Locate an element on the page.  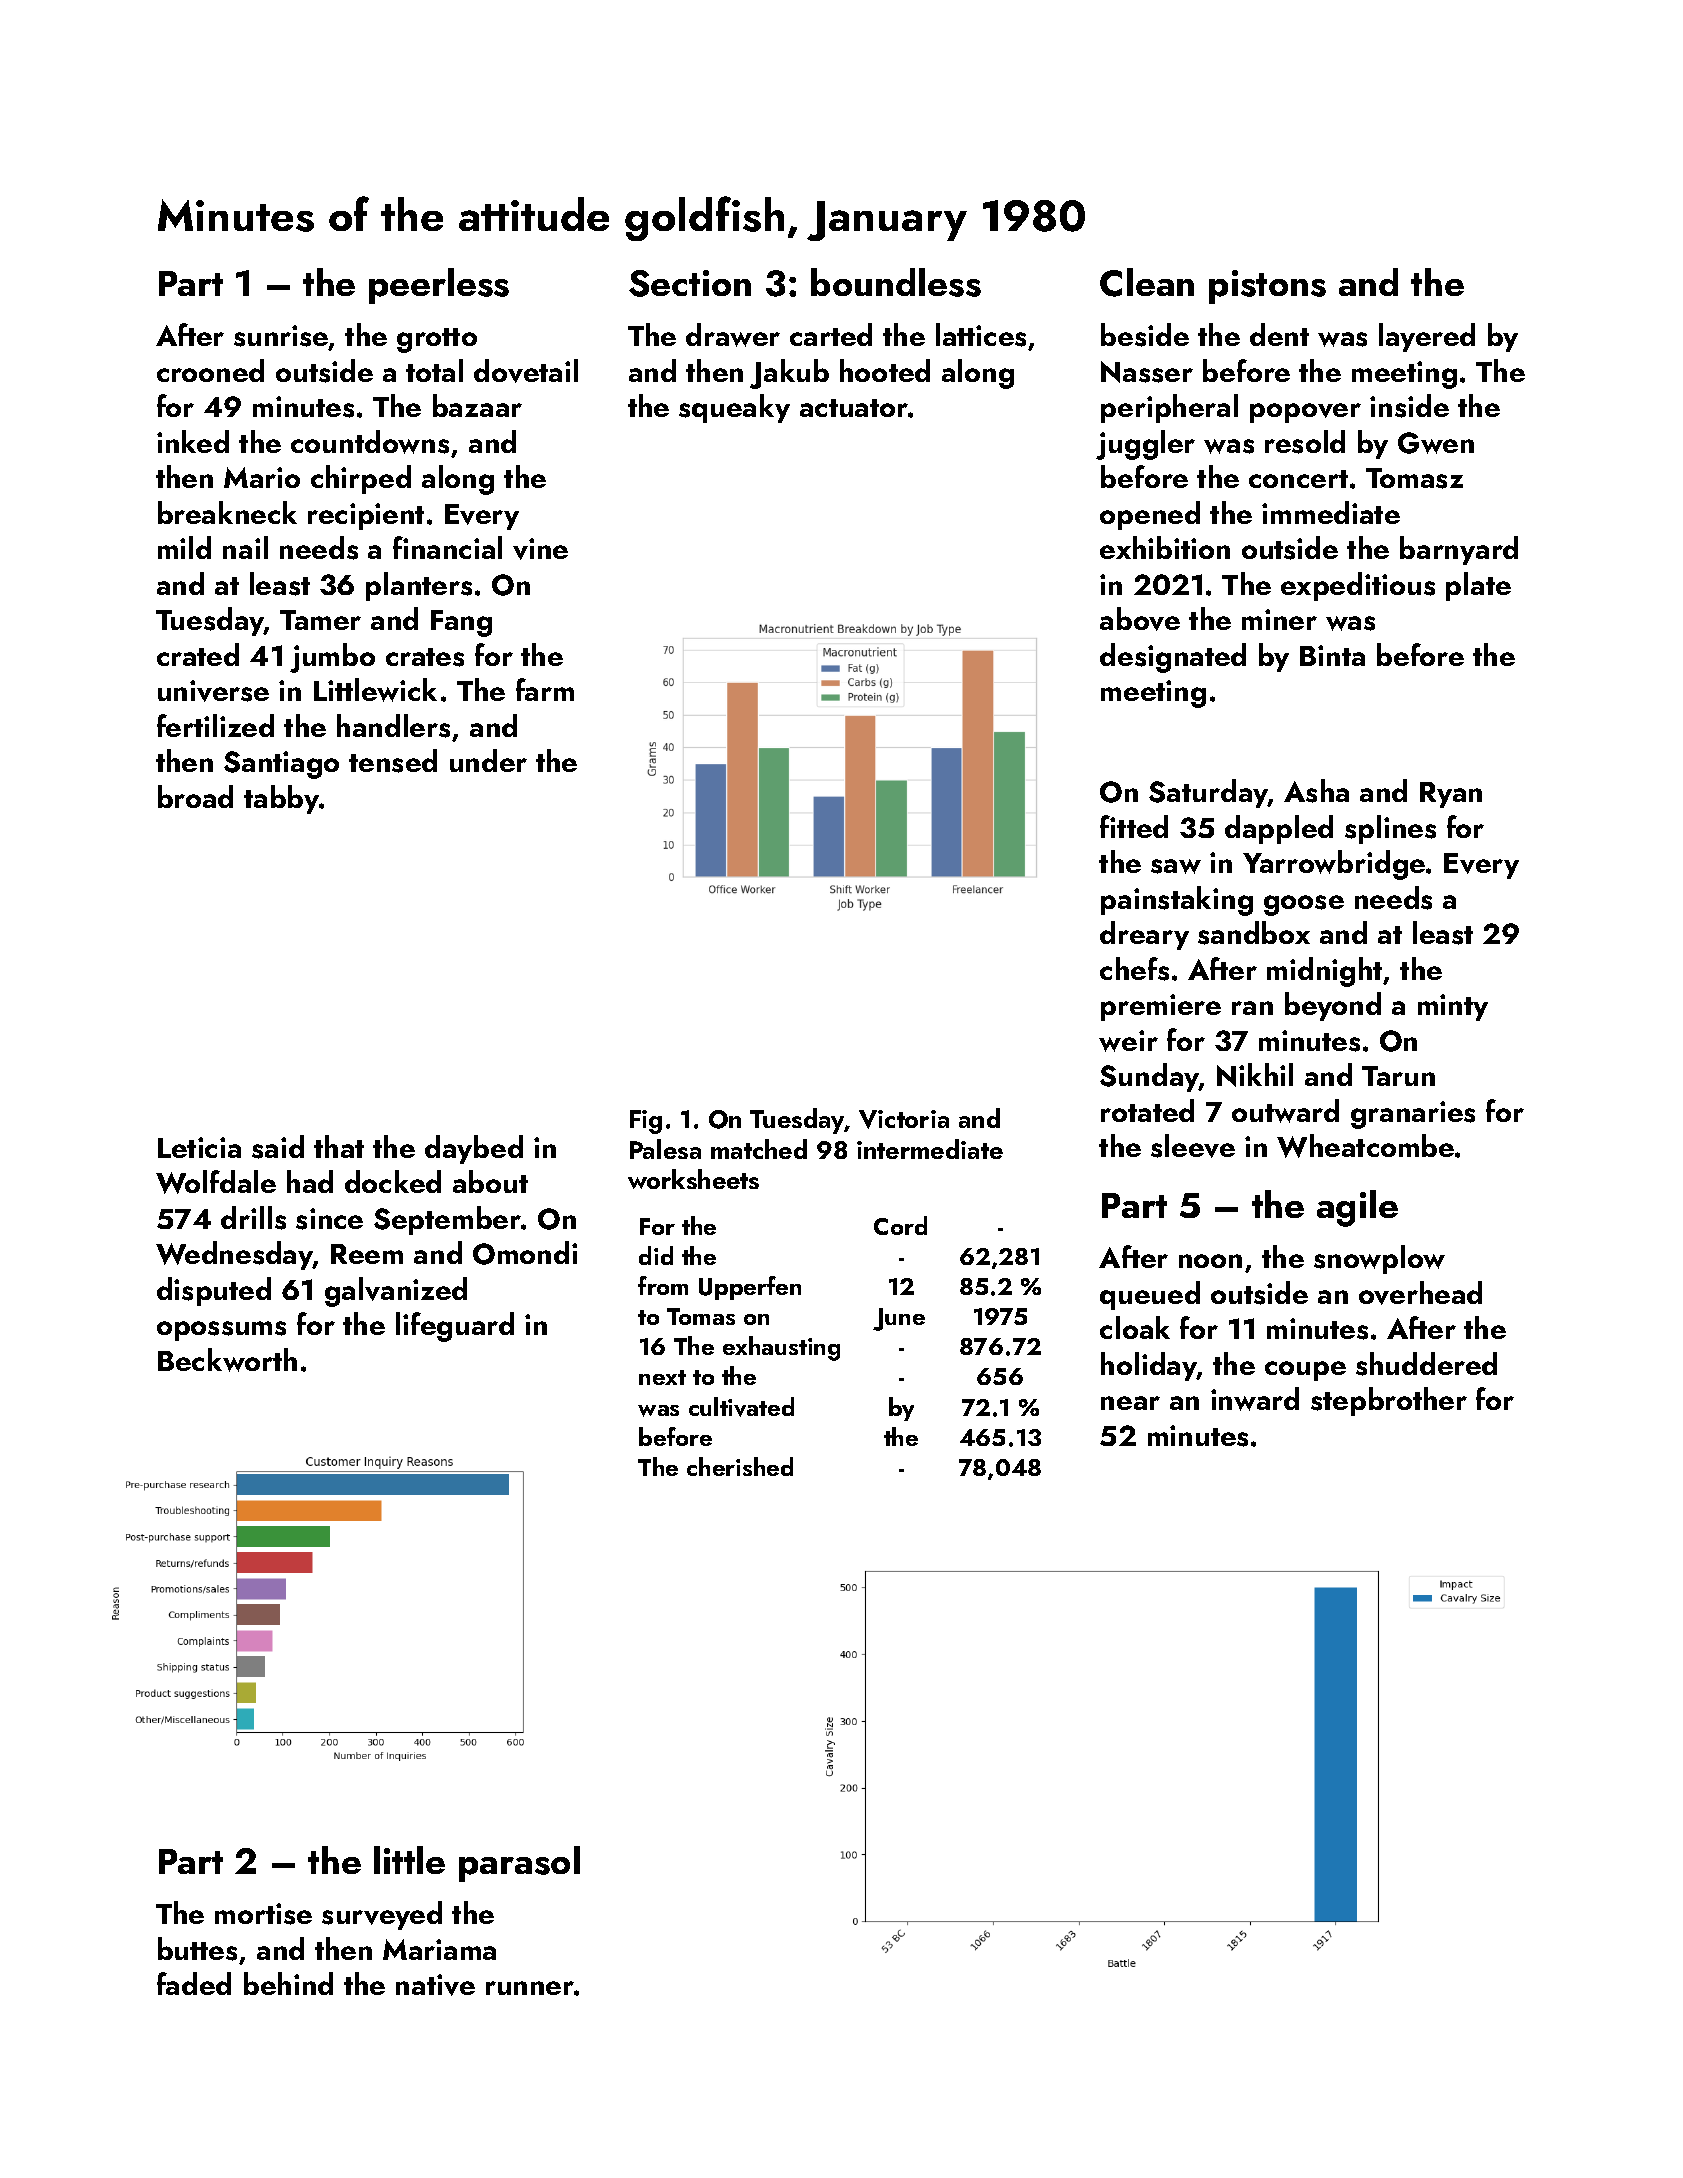
pistons is located at coordinates (1267, 287).
